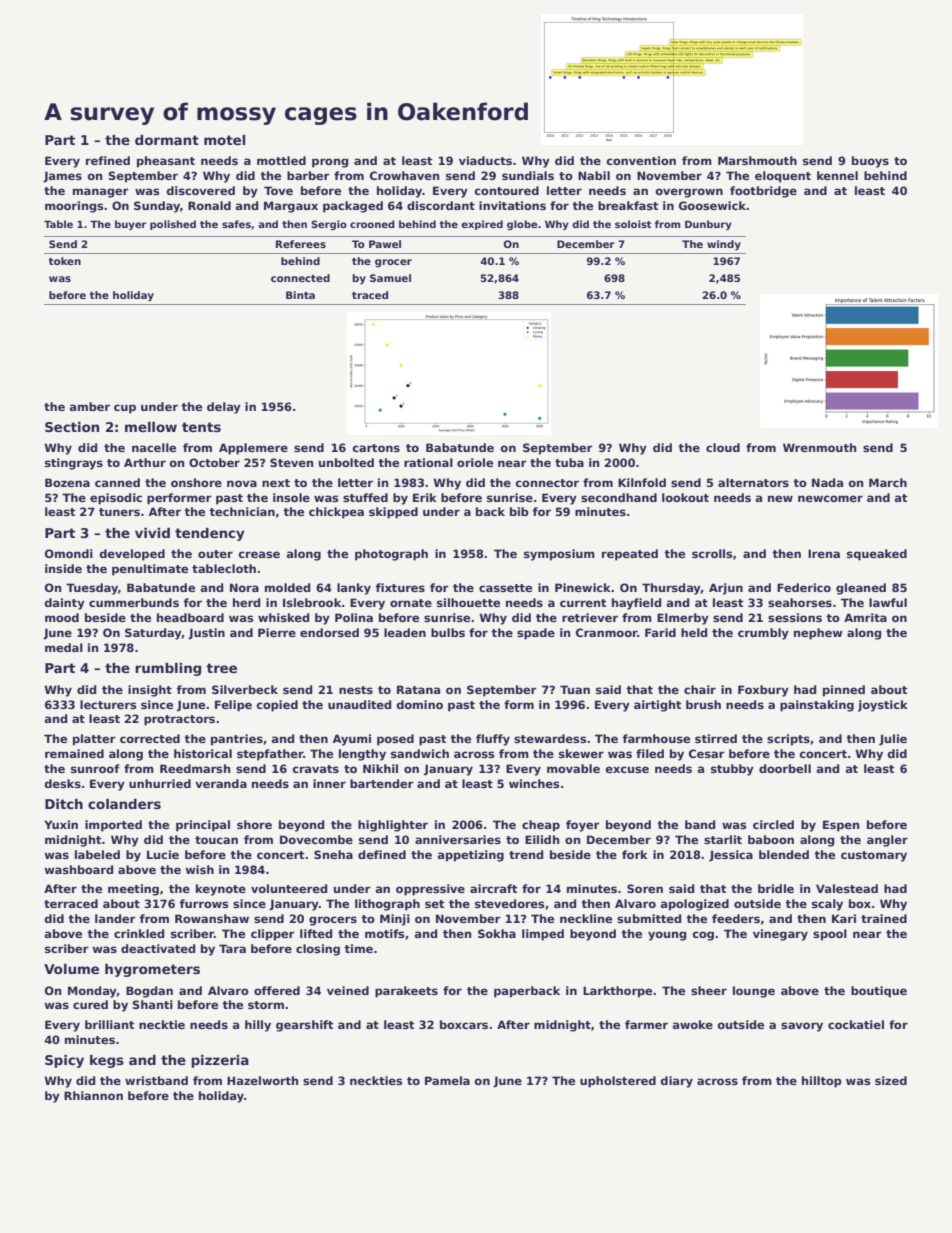 This screenshot has width=952, height=1233. I want to click on remained, so click(74, 753).
